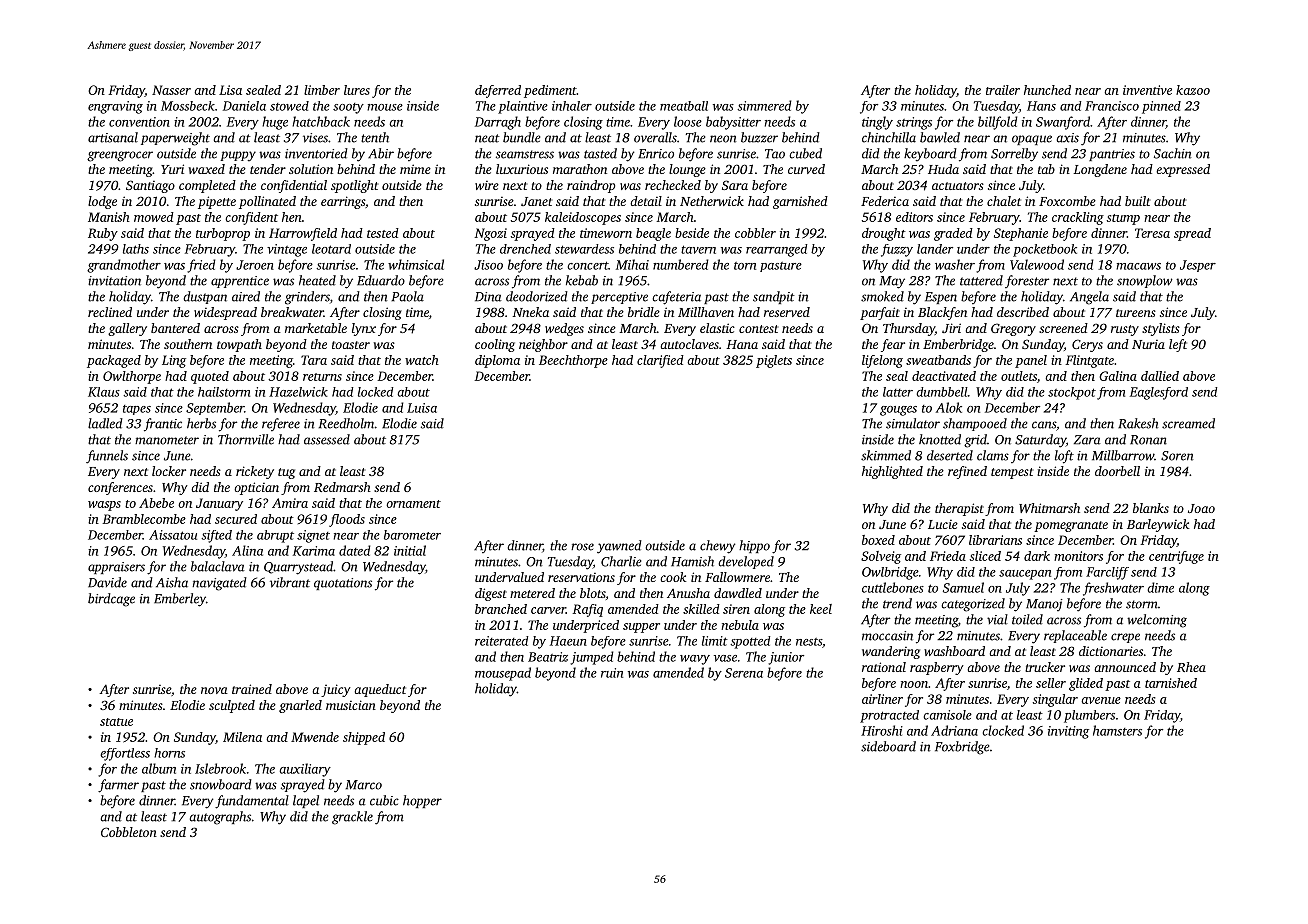  Describe the element at coordinates (357, 90) in the page. I see `lures` at that location.
